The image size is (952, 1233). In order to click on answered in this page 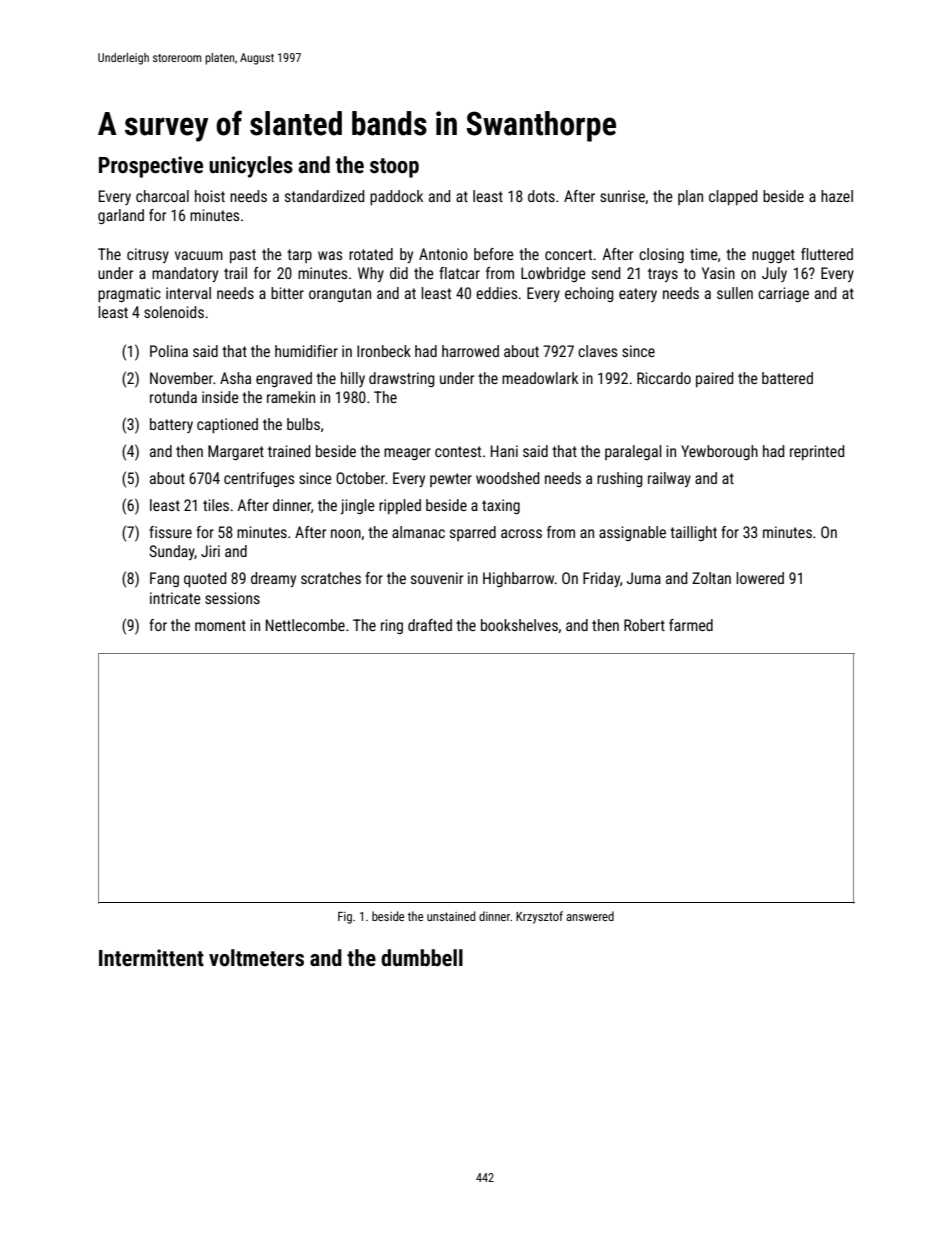, I will do `click(590, 916)`.
